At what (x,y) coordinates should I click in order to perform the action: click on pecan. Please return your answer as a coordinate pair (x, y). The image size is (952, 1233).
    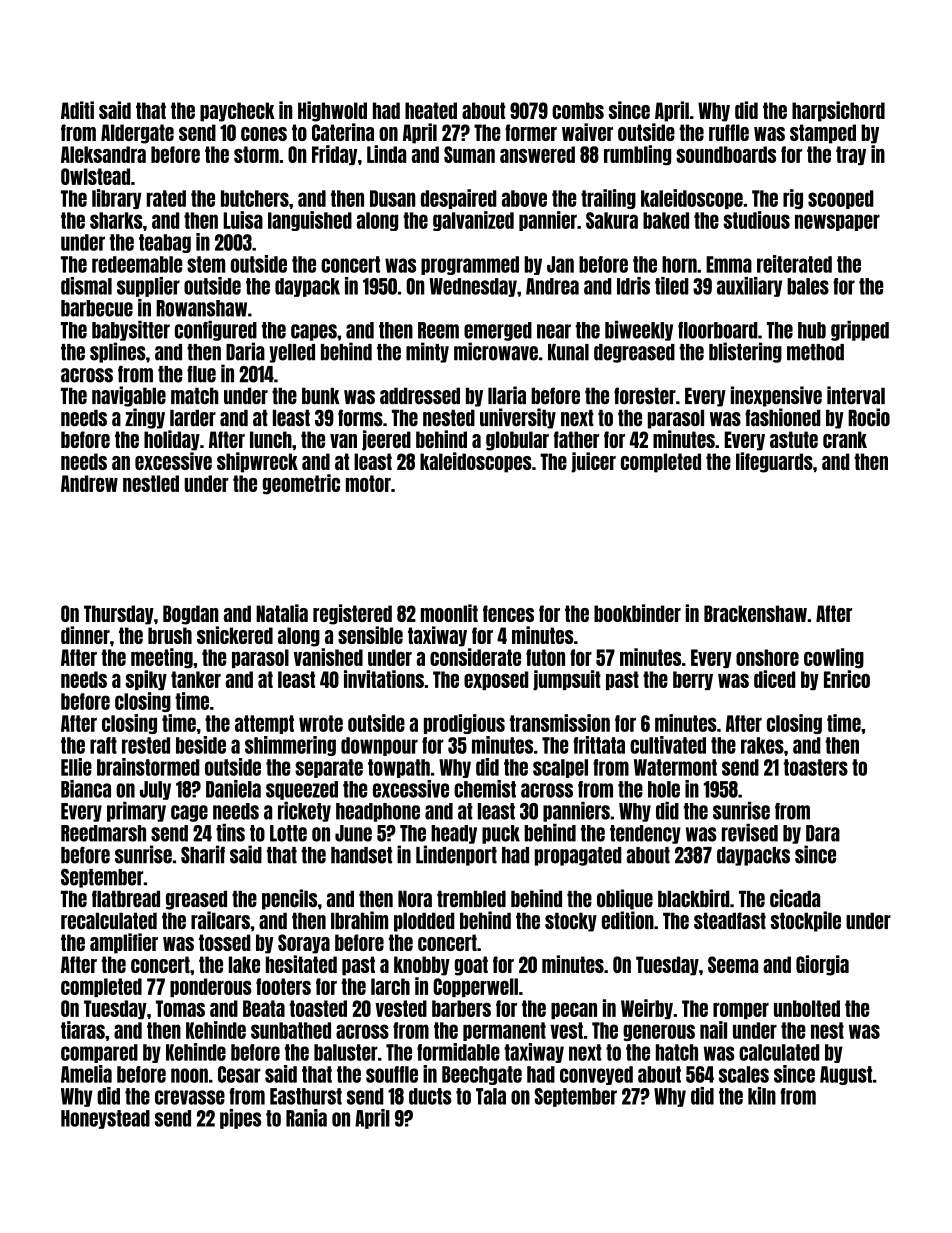
    Looking at the image, I should click on (574, 1011).
